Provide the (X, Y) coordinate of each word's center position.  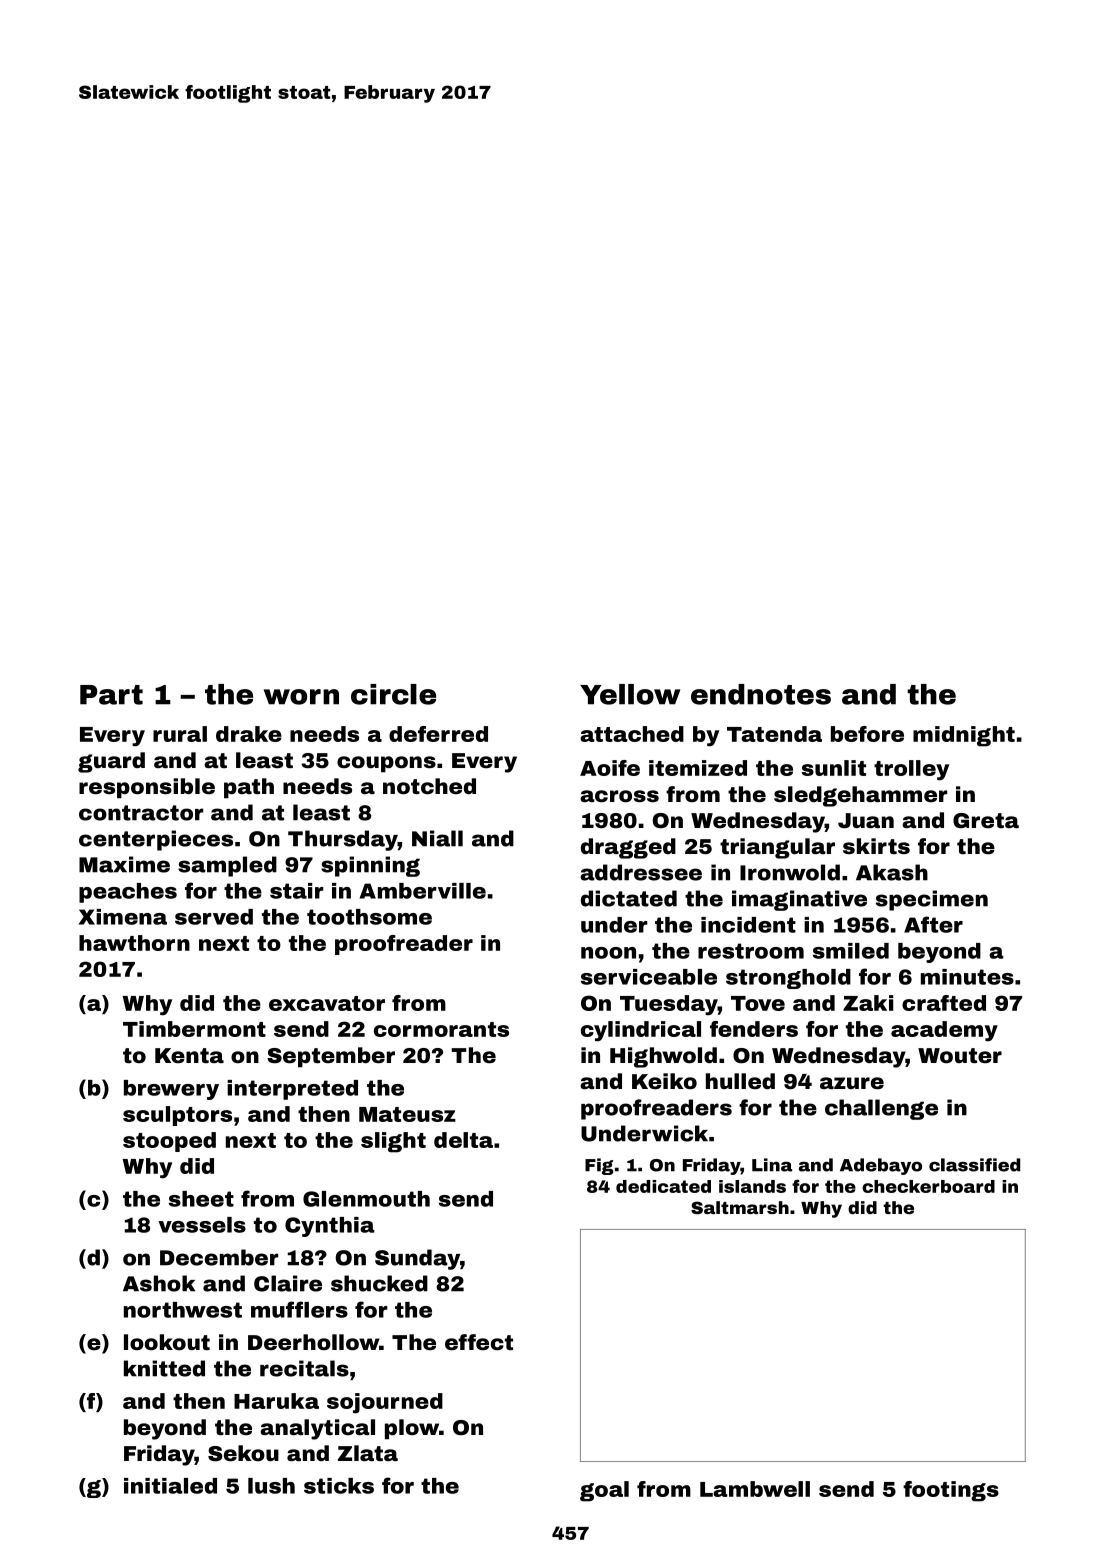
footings (951, 1491)
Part (111, 695)
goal (604, 1491)
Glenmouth (366, 1199)
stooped (169, 1142)
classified (974, 1165)
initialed (170, 1486)
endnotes (761, 694)
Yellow (630, 694)
